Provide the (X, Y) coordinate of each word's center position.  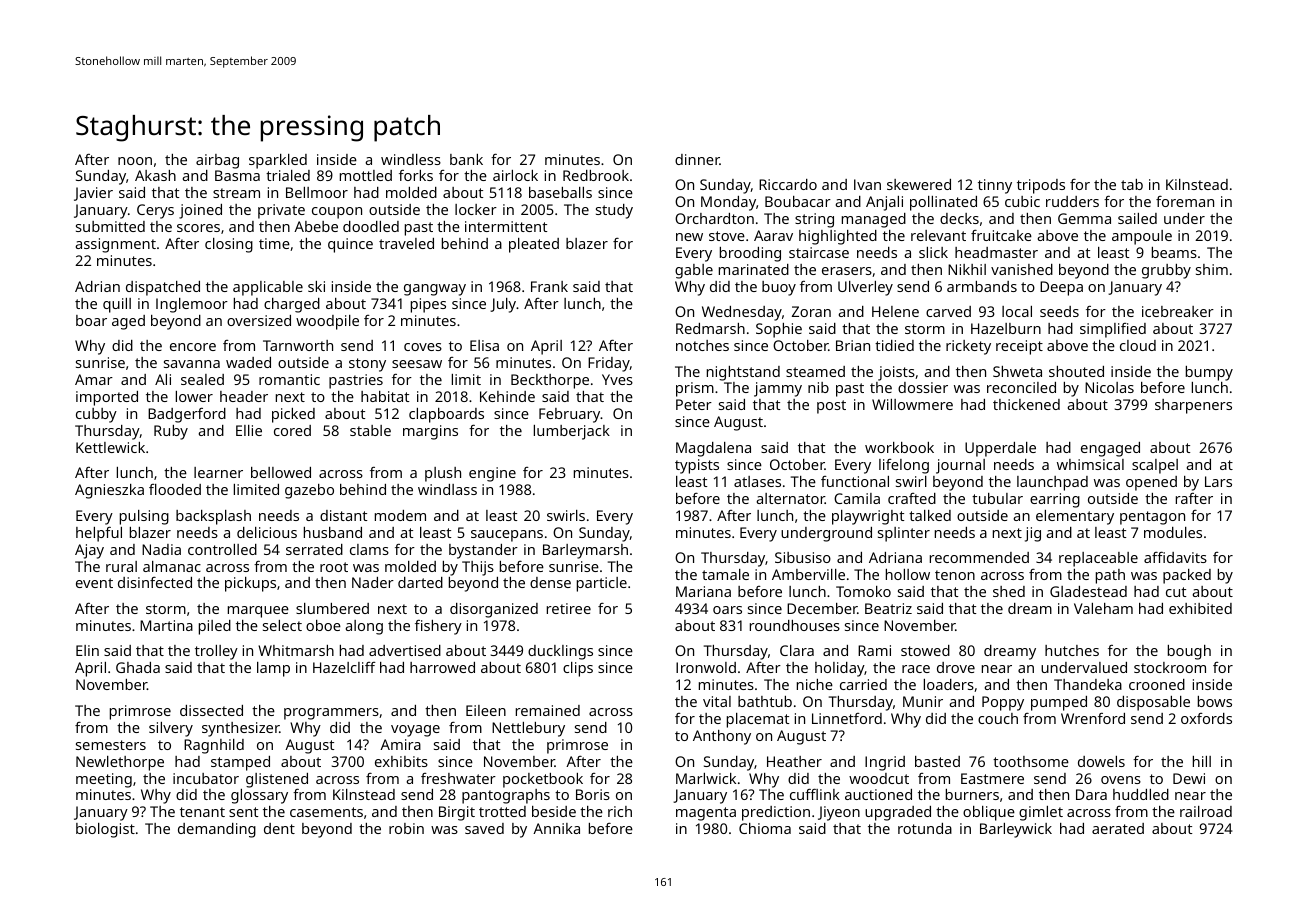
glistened (277, 781)
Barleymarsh (585, 551)
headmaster (996, 252)
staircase (819, 252)
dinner (697, 159)
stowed (925, 650)
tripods (1041, 186)
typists (697, 466)
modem (400, 515)
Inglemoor (192, 305)
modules (1173, 532)
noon (135, 161)
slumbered (332, 608)
